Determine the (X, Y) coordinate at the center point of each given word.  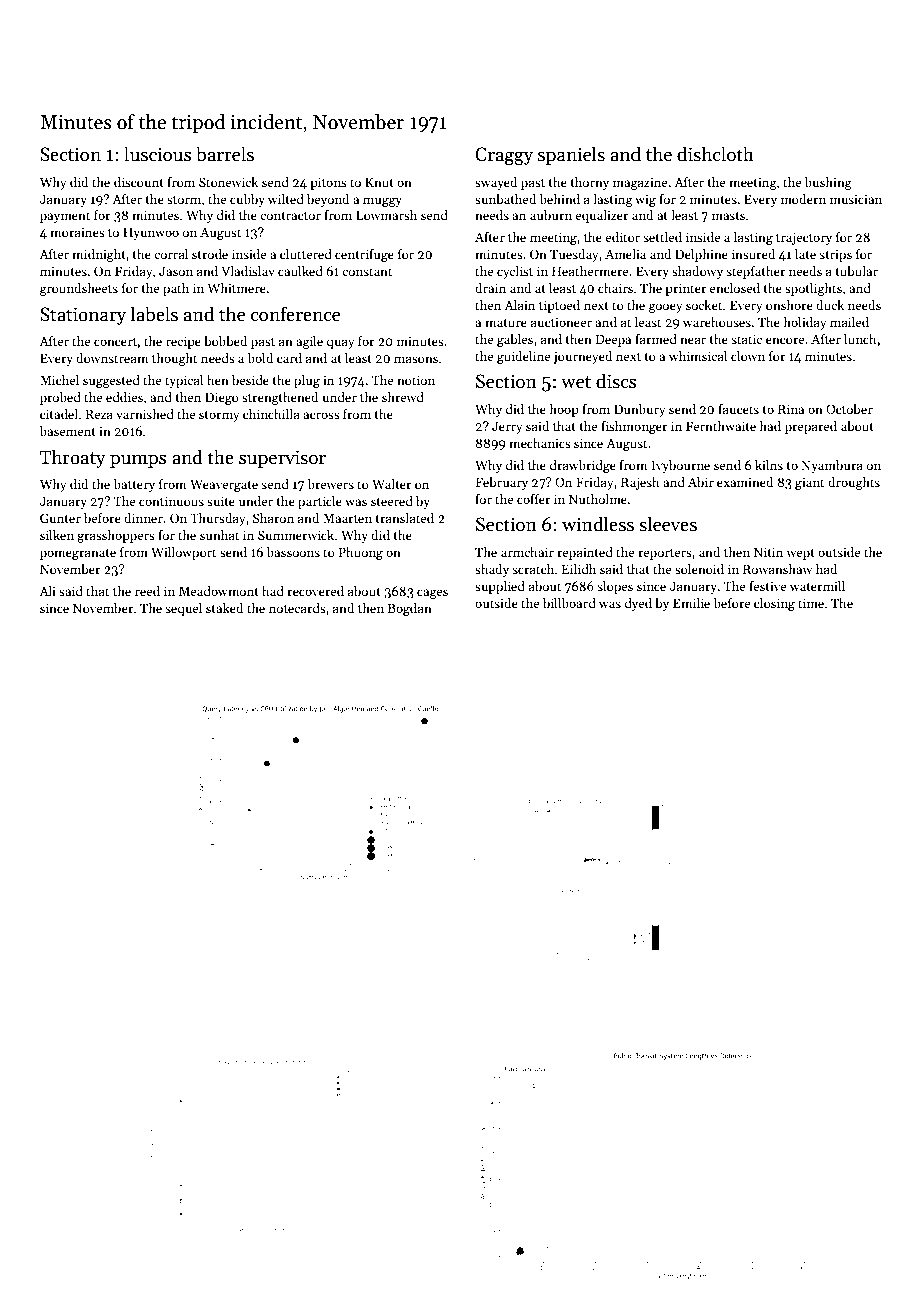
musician (856, 199)
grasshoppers (116, 536)
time (811, 603)
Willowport (183, 553)
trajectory (804, 238)
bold (260, 358)
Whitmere (236, 288)
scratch (533, 569)
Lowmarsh (386, 215)
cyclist (515, 272)
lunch (860, 339)
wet (576, 382)
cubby (247, 200)
